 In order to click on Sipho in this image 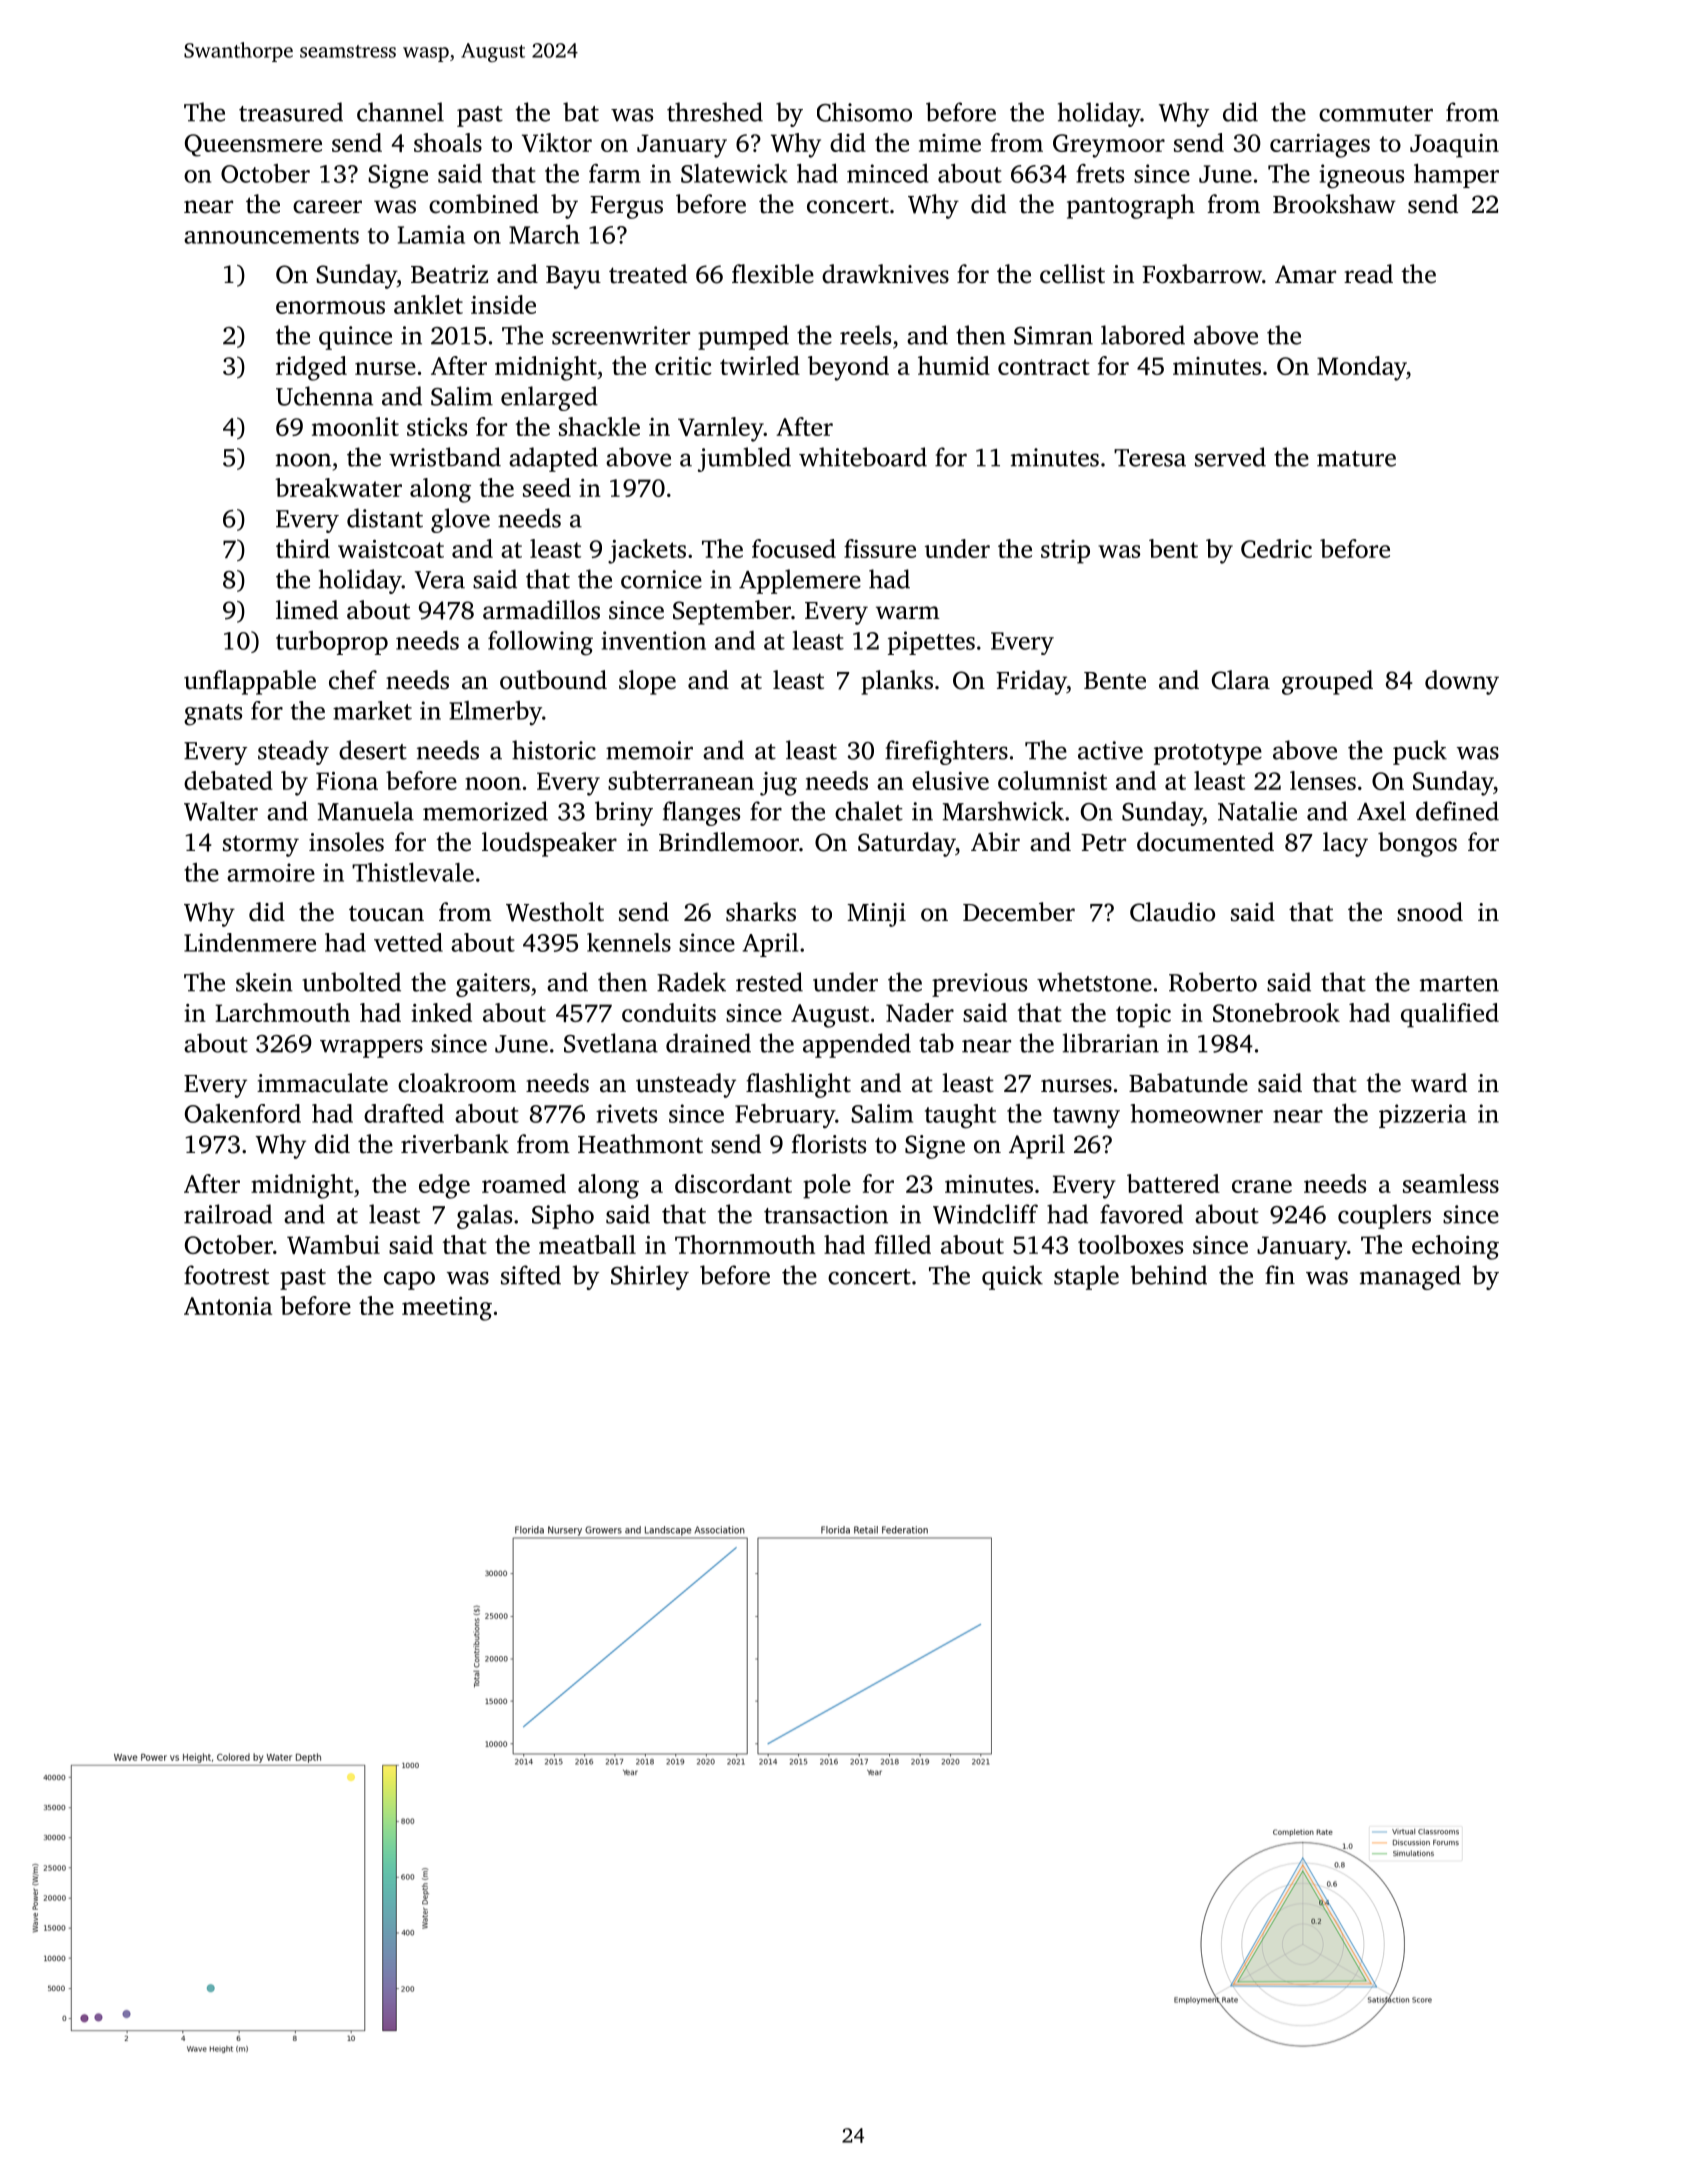, I will do `click(563, 1216)`.
